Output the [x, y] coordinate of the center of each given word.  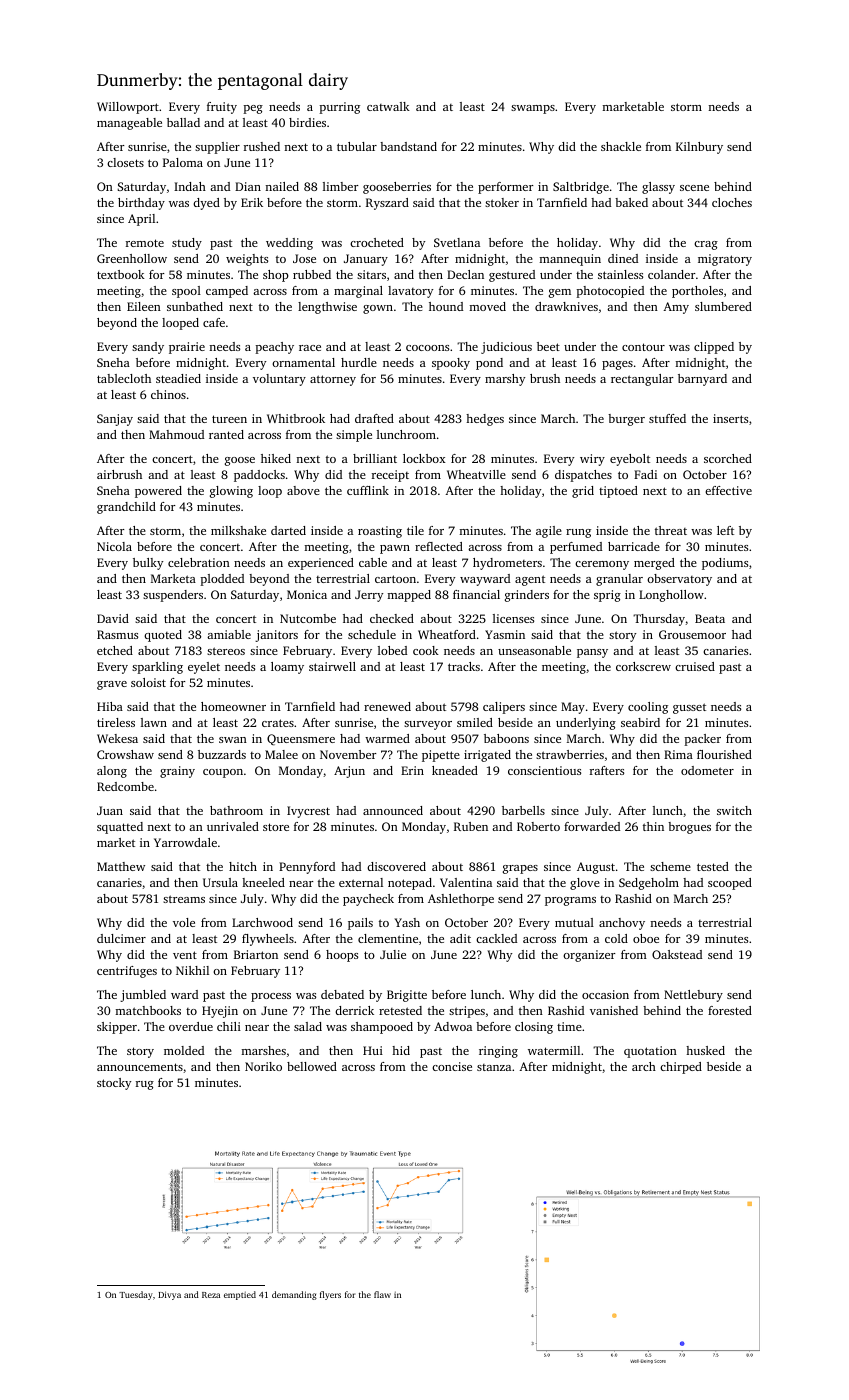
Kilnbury [699, 148]
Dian [248, 186]
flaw [382, 1294]
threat [671, 530]
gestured [512, 276]
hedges [485, 420]
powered [158, 492]
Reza [211, 1295]
